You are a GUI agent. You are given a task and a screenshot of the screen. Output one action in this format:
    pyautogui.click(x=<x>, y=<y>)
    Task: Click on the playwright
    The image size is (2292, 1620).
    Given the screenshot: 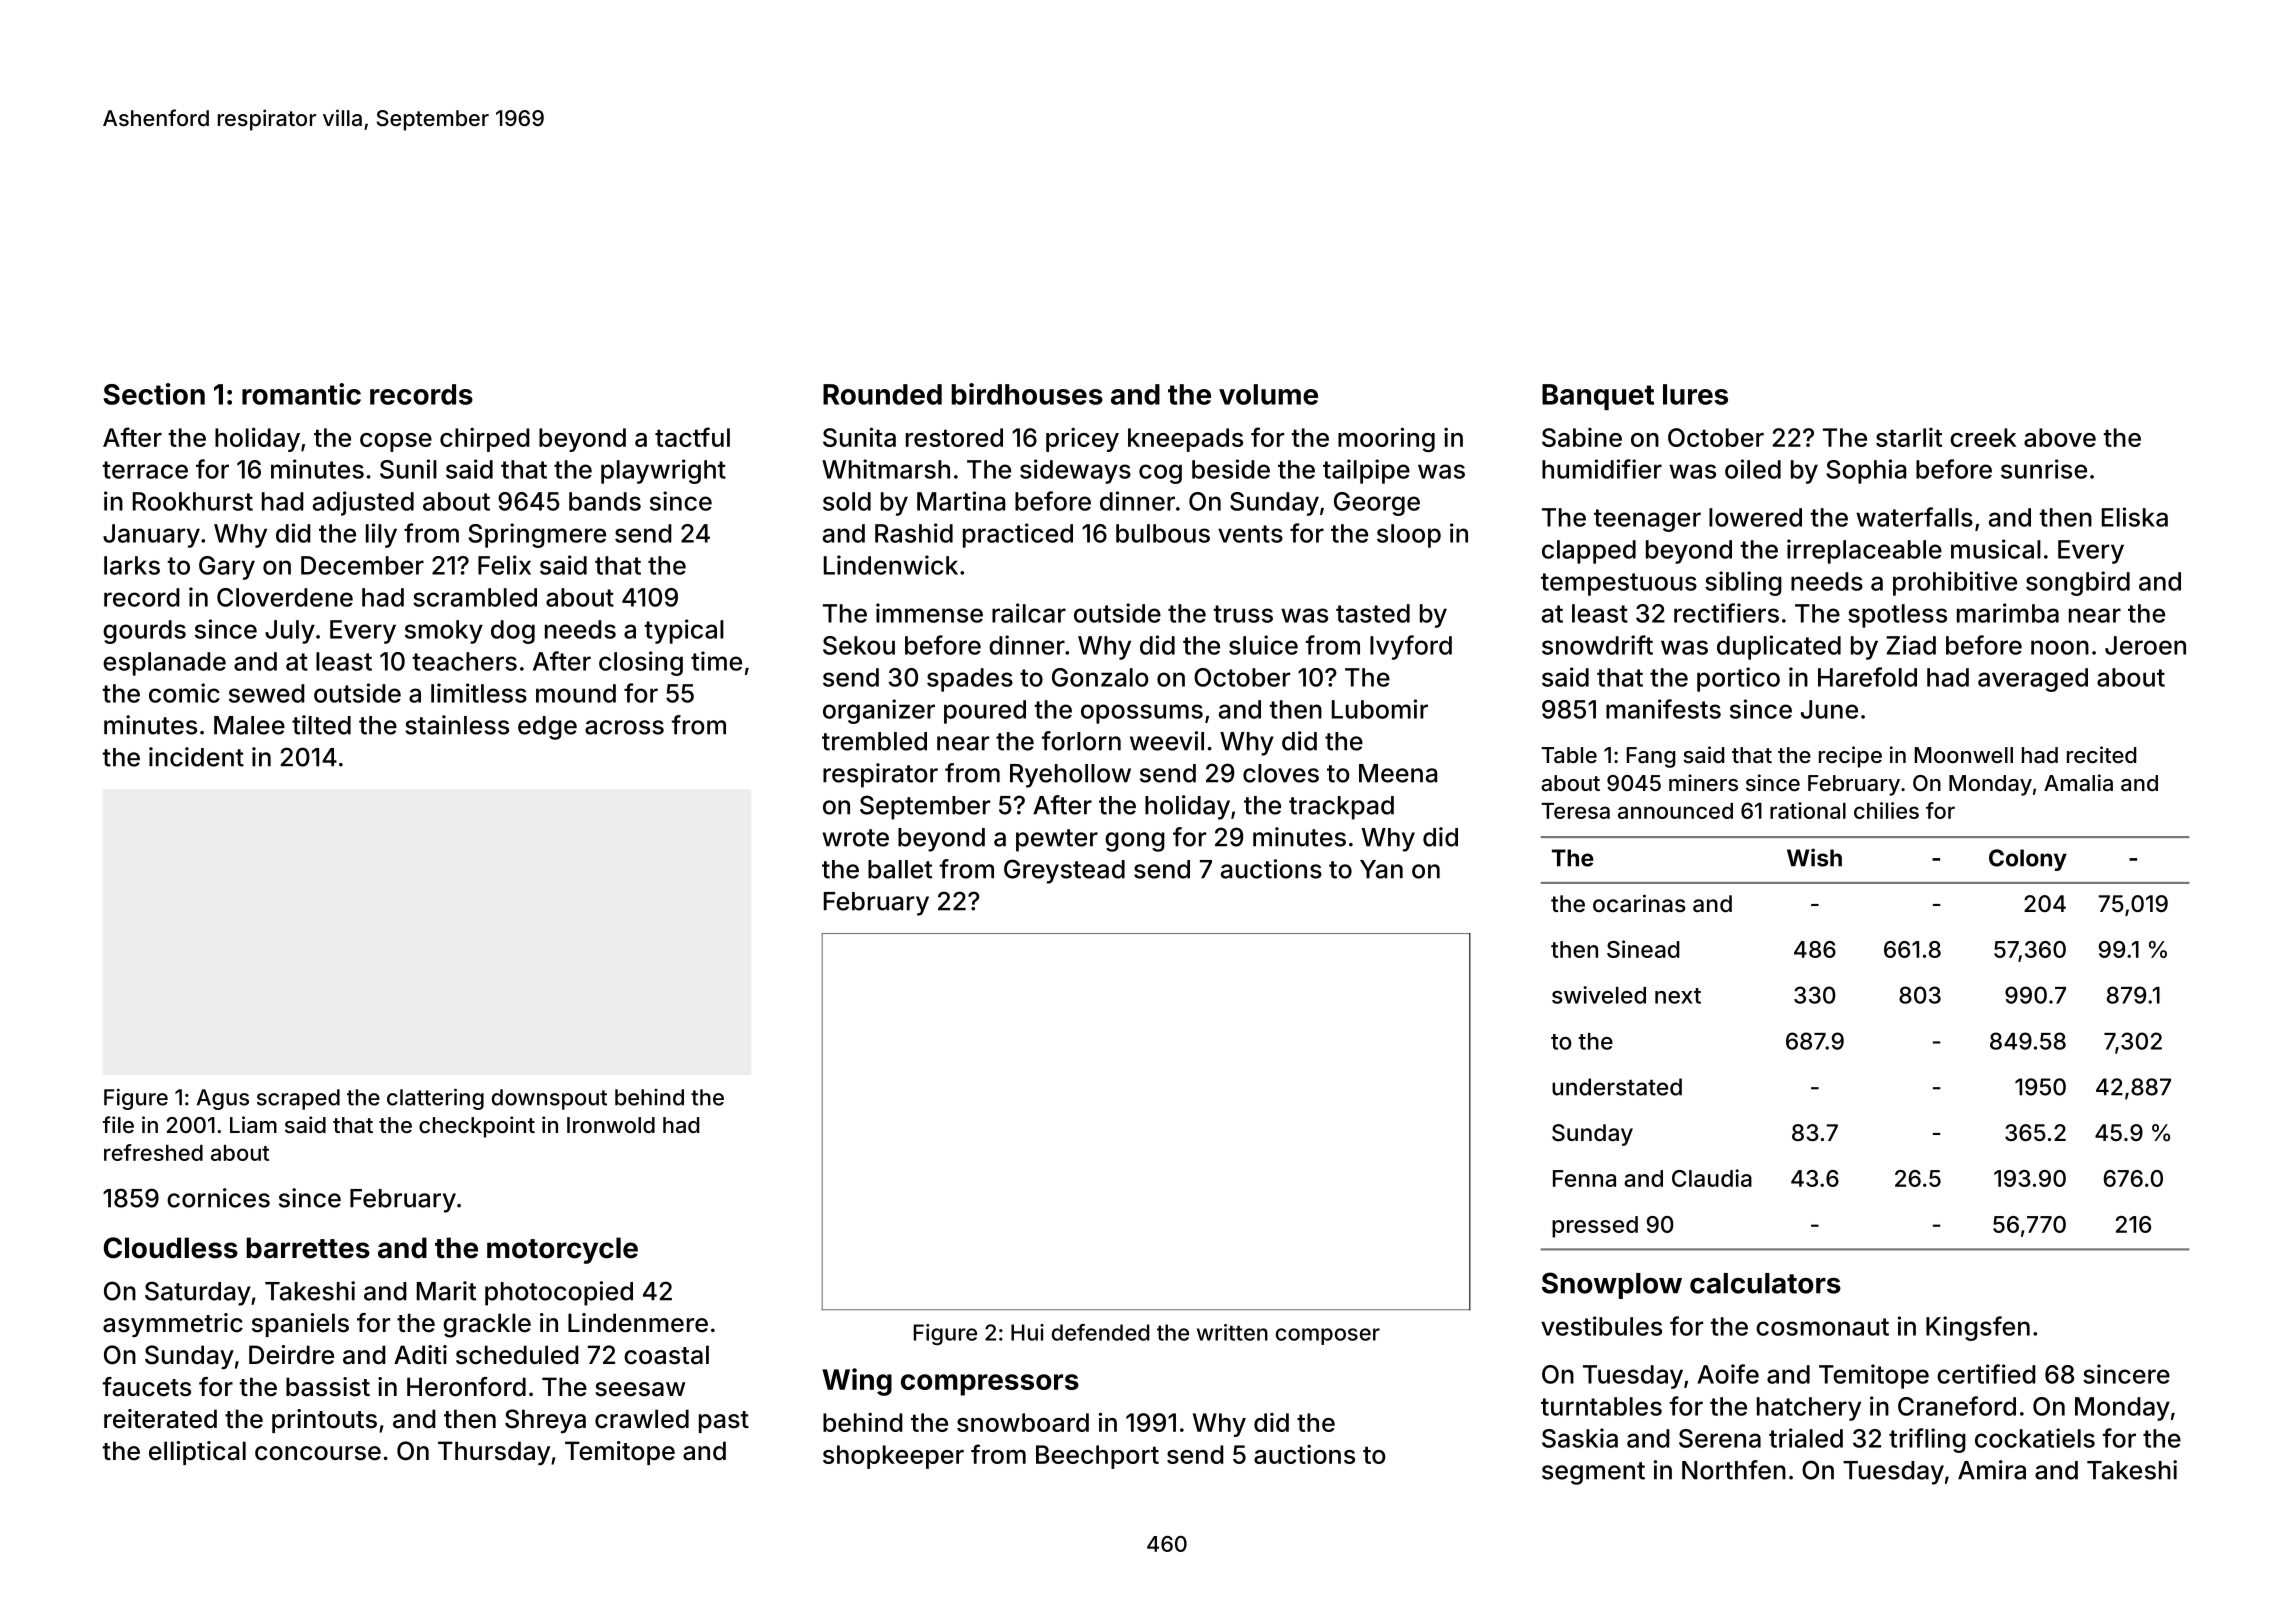 What is the action you would take?
    pyautogui.click(x=663, y=471)
